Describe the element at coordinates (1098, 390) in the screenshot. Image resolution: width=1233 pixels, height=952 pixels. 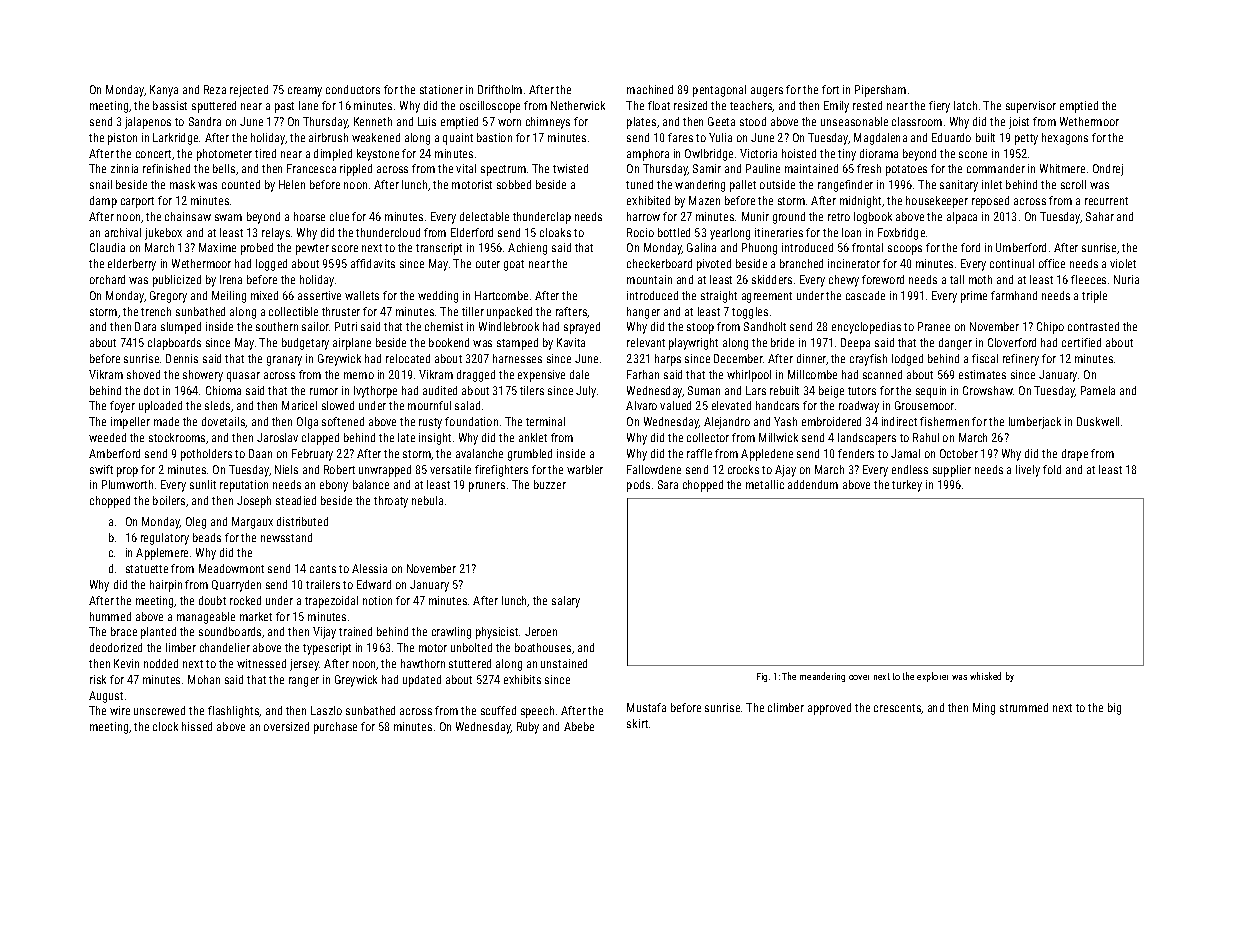
I see `Pamela` at that location.
